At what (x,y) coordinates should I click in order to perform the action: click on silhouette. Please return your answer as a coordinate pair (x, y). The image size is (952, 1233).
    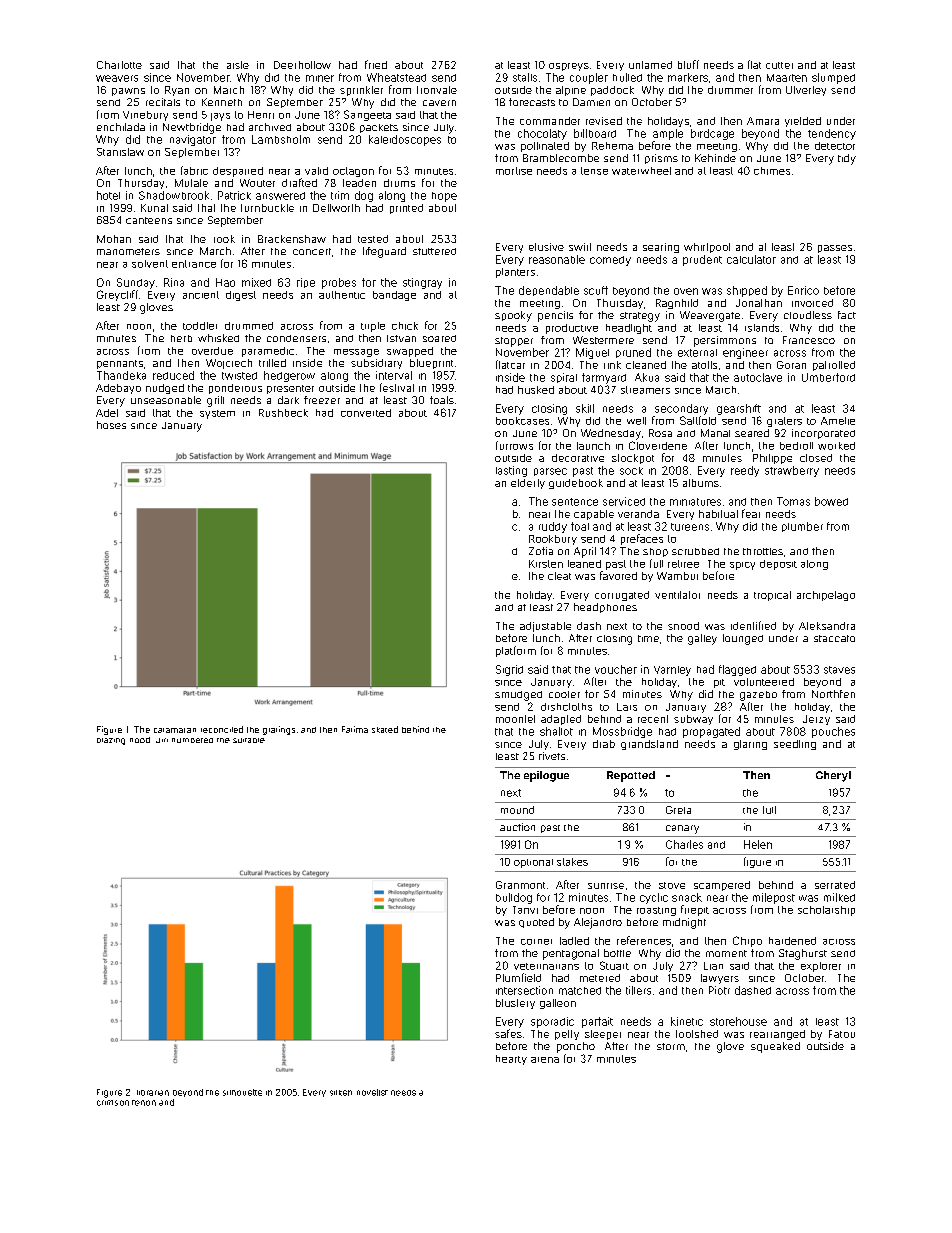
    Looking at the image, I should click on (242, 1092).
